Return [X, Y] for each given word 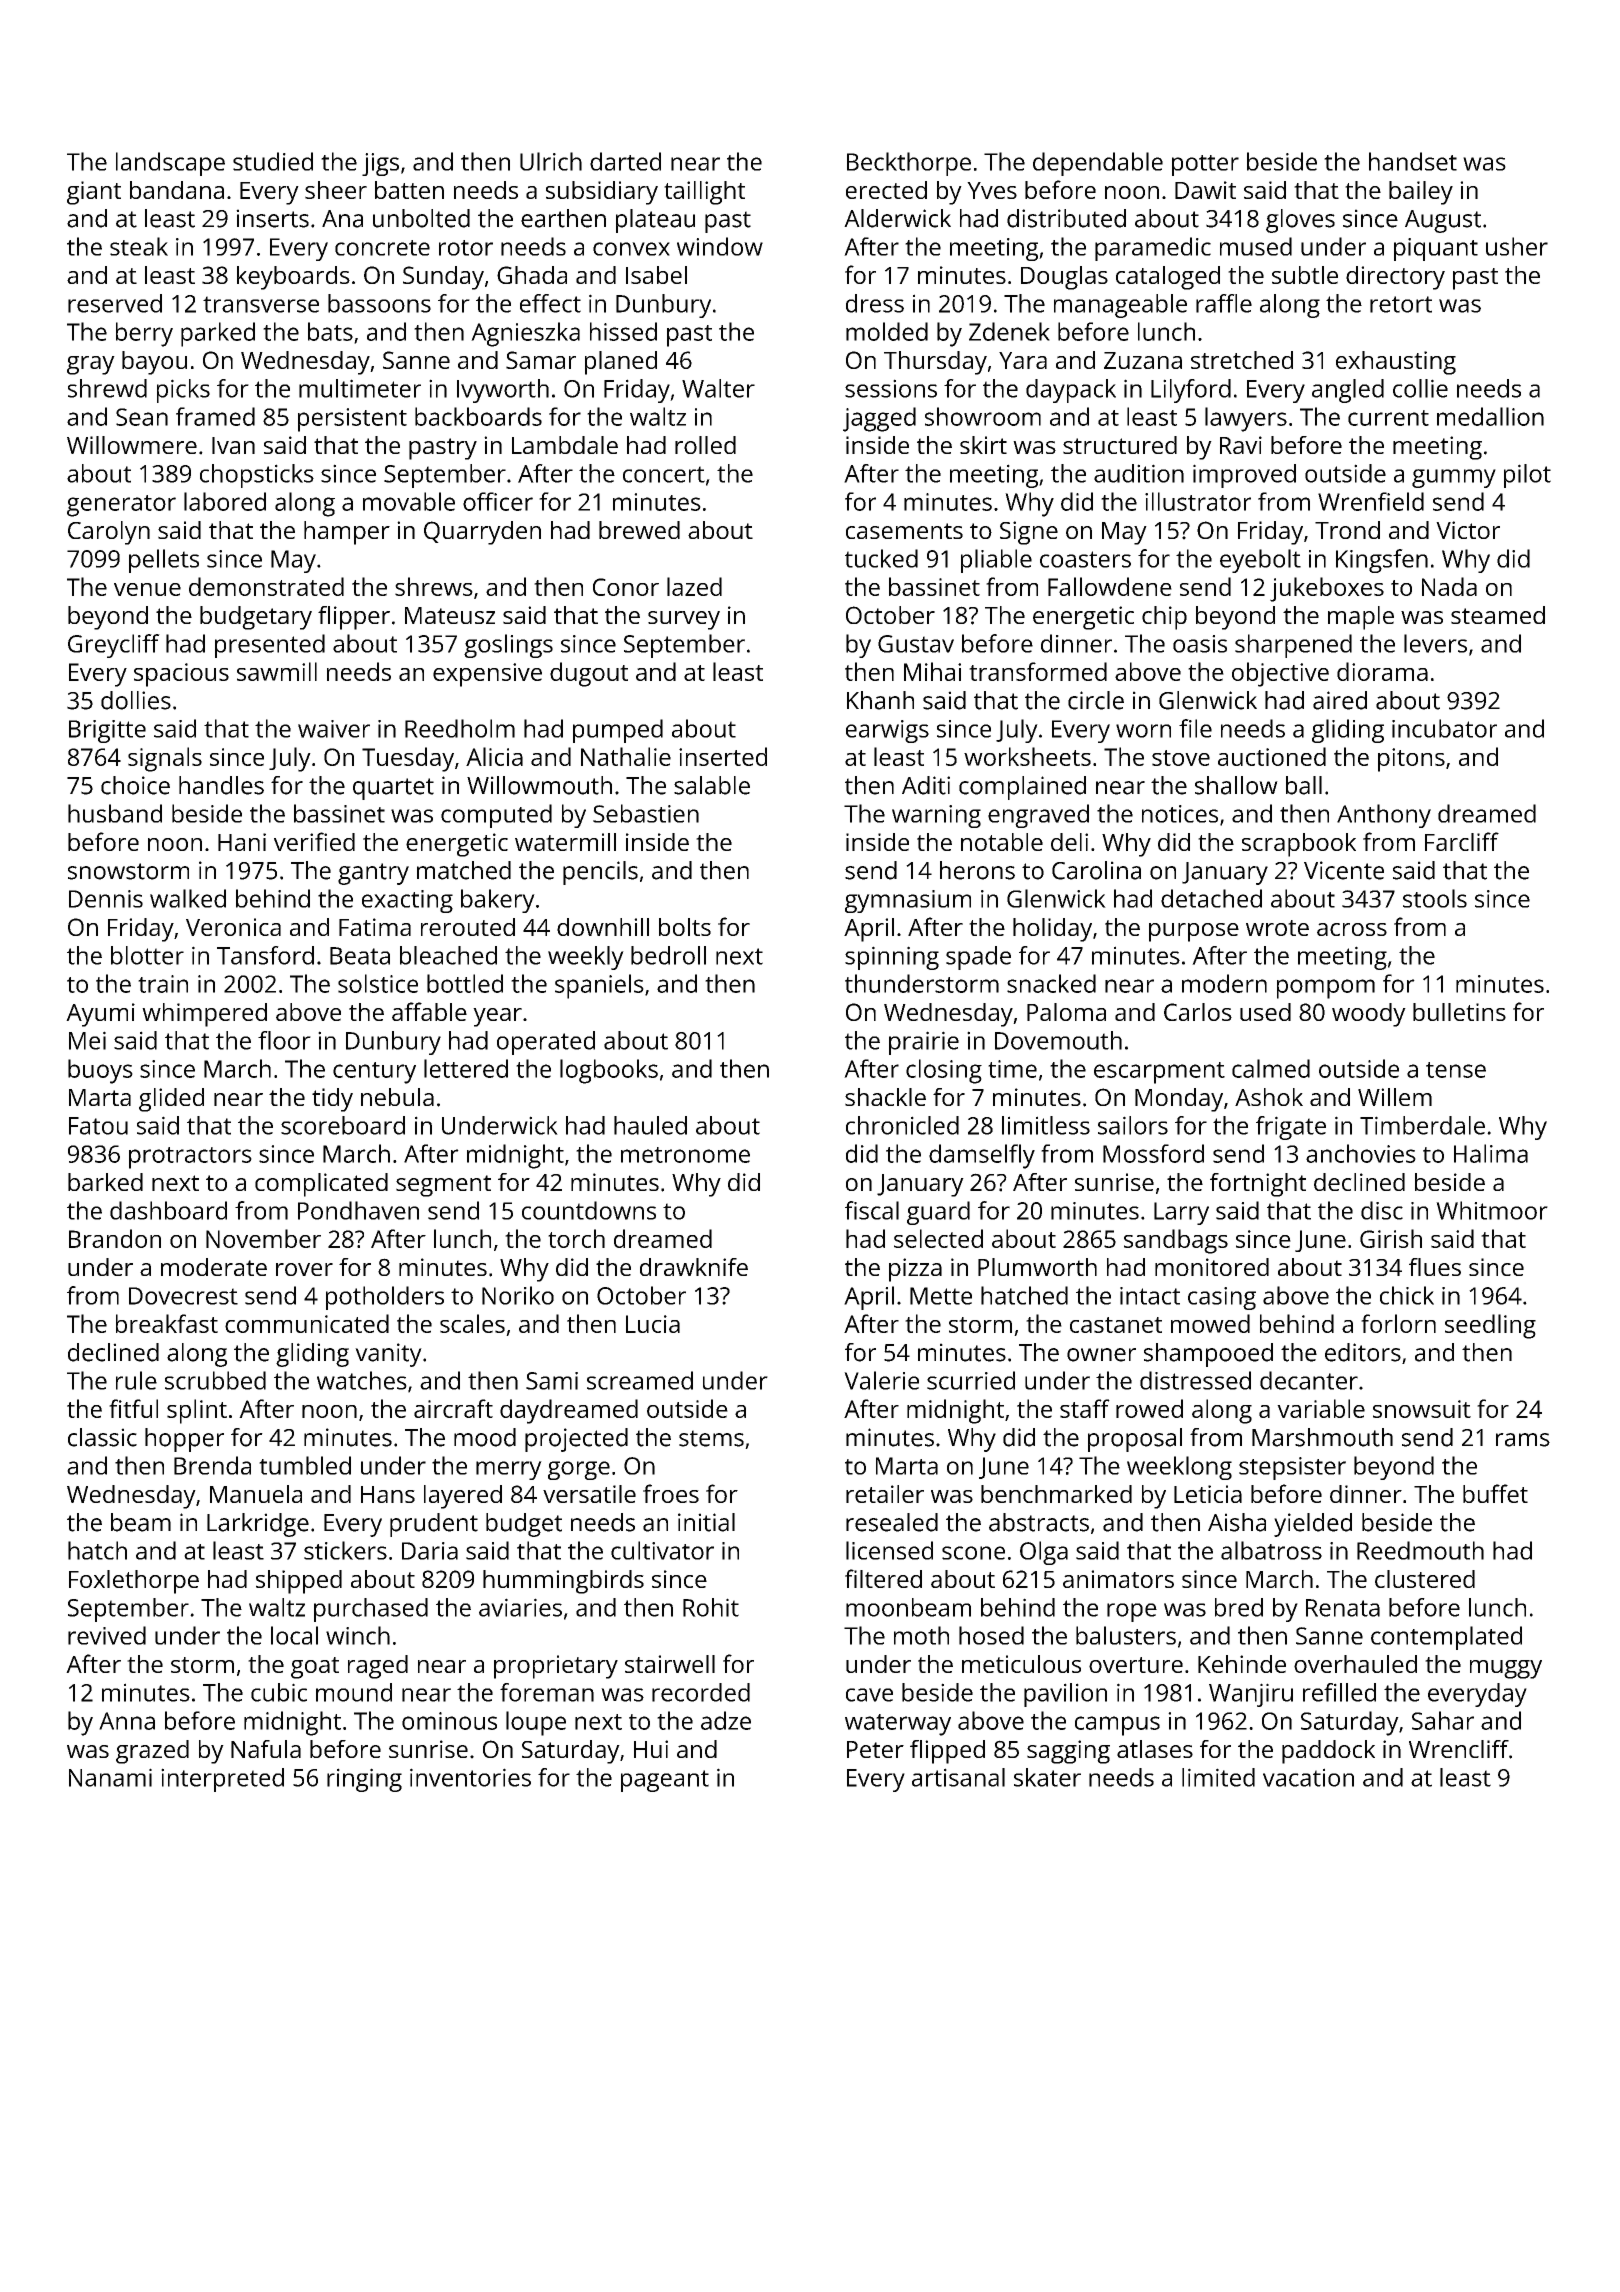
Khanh [880, 700]
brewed [639, 530]
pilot [1527, 476]
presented [270, 646]
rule [136, 1380]
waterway [898, 1725]
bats [330, 331]
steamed [1498, 615]
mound [354, 1692]
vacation [1308, 1777]
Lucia [653, 1324]
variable [1321, 1408]
